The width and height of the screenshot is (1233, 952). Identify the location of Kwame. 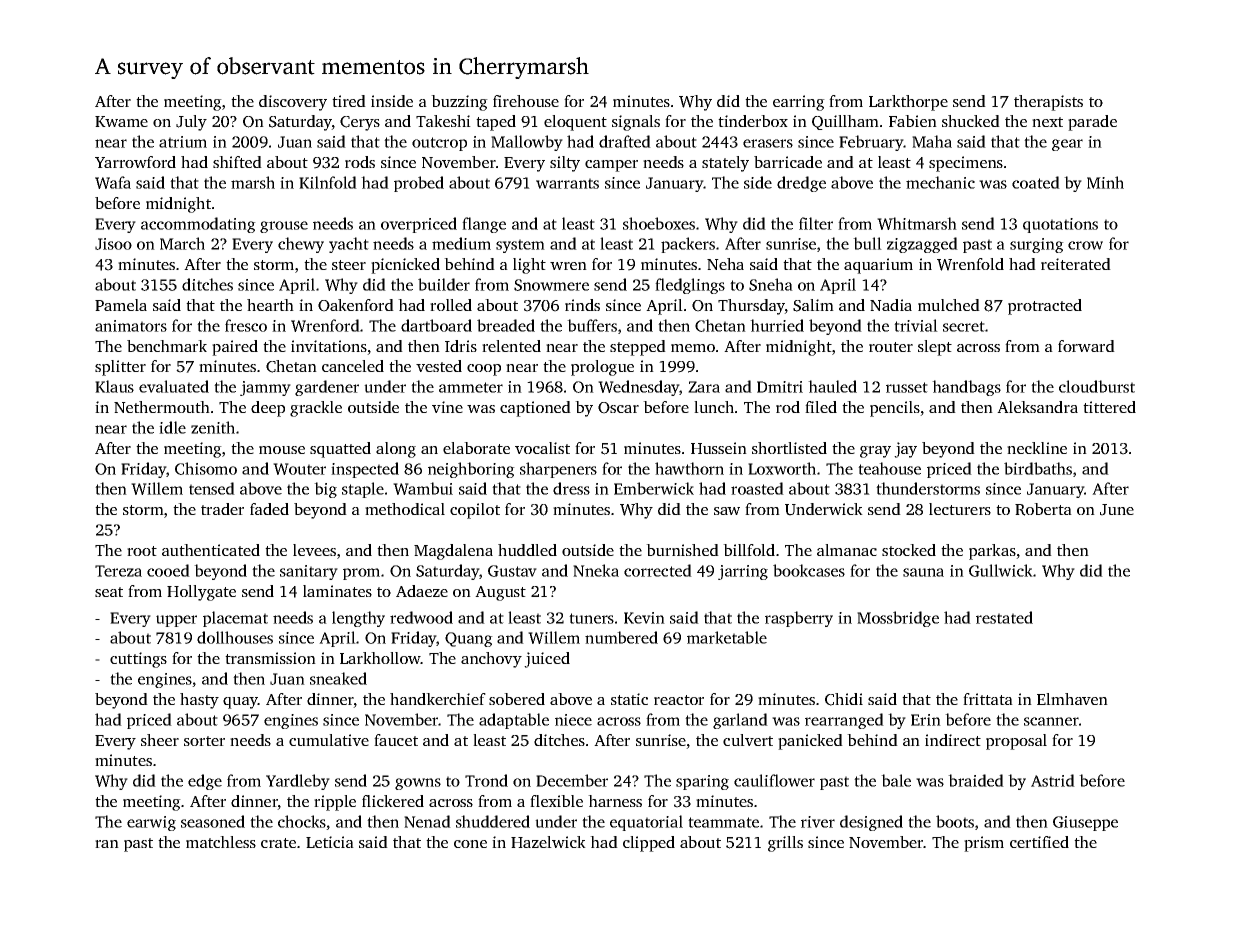
(121, 121).
